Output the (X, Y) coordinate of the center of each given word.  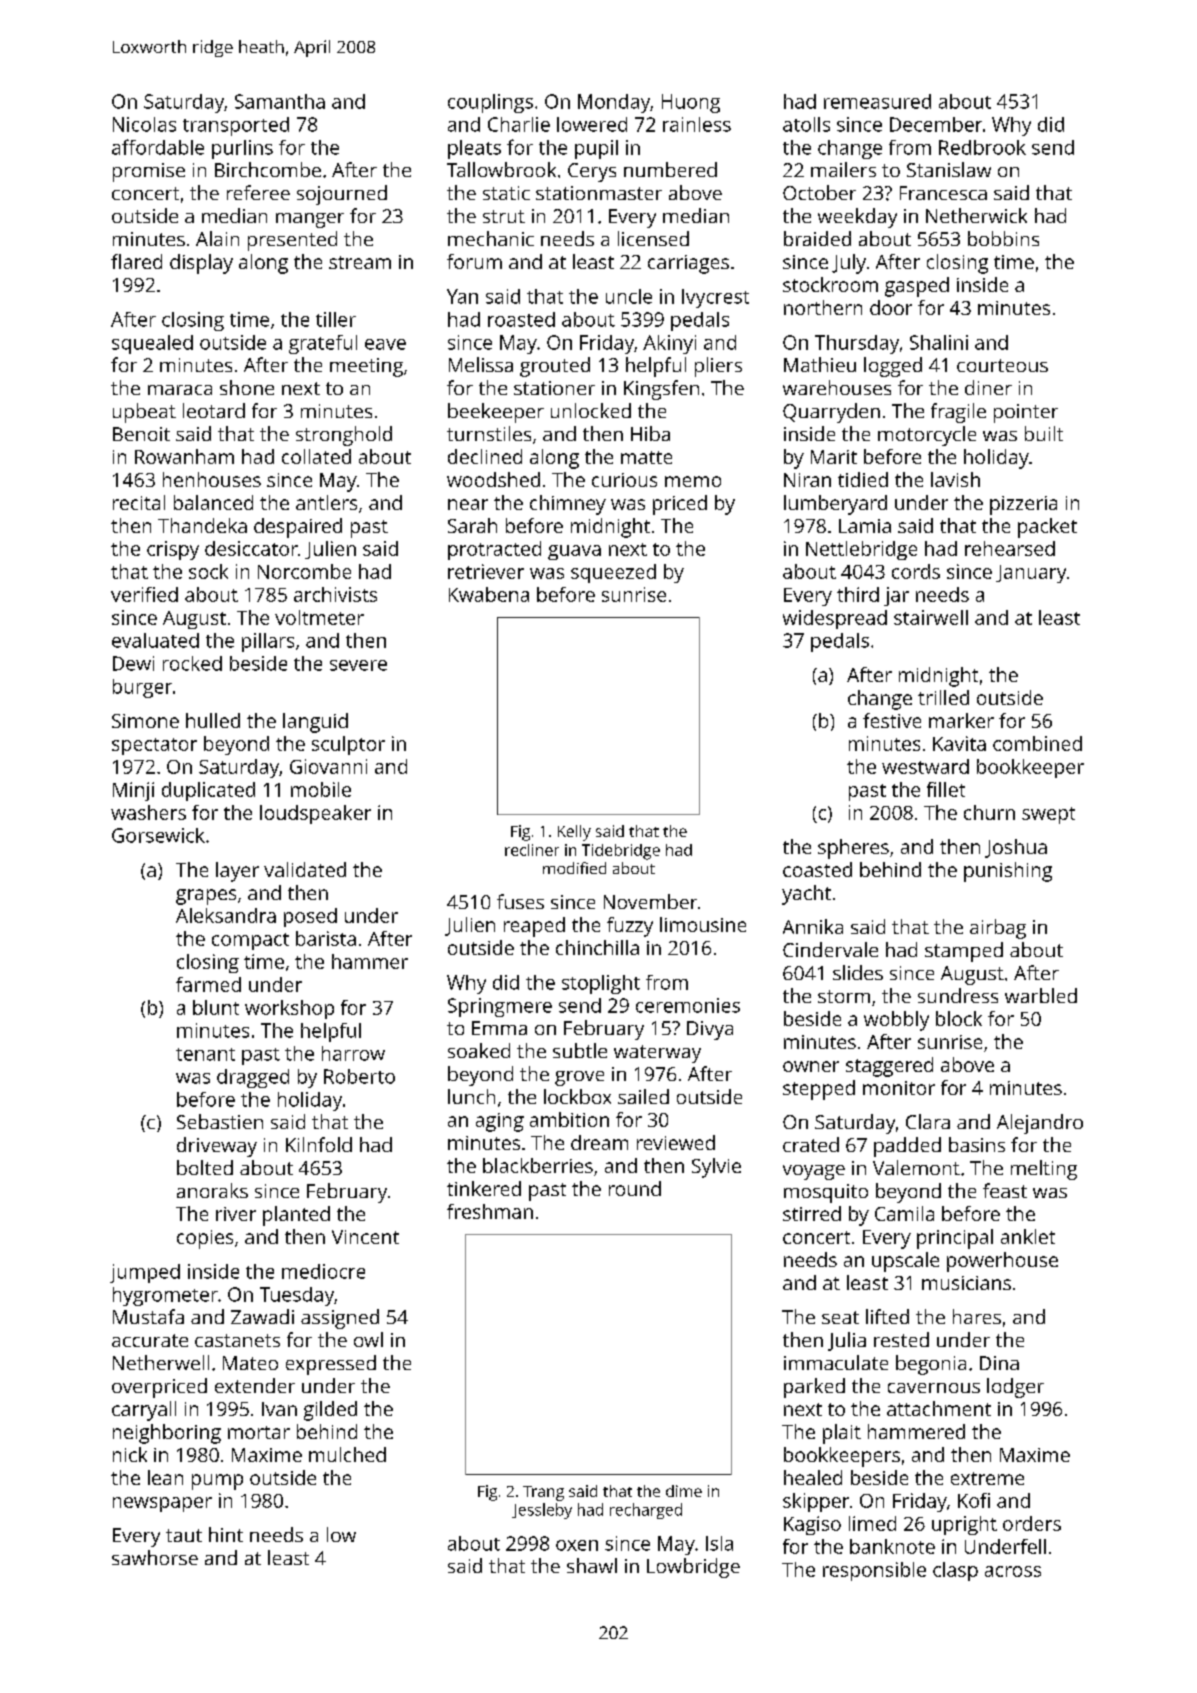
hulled (213, 720)
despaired (298, 528)
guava (574, 552)
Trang (543, 1493)
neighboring (167, 1434)
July (849, 264)
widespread (835, 619)
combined (1037, 743)
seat (840, 1317)
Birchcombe (268, 169)
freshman (490, 1211)
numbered (670, 169)
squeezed (613, 573)
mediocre (323, 1271)
